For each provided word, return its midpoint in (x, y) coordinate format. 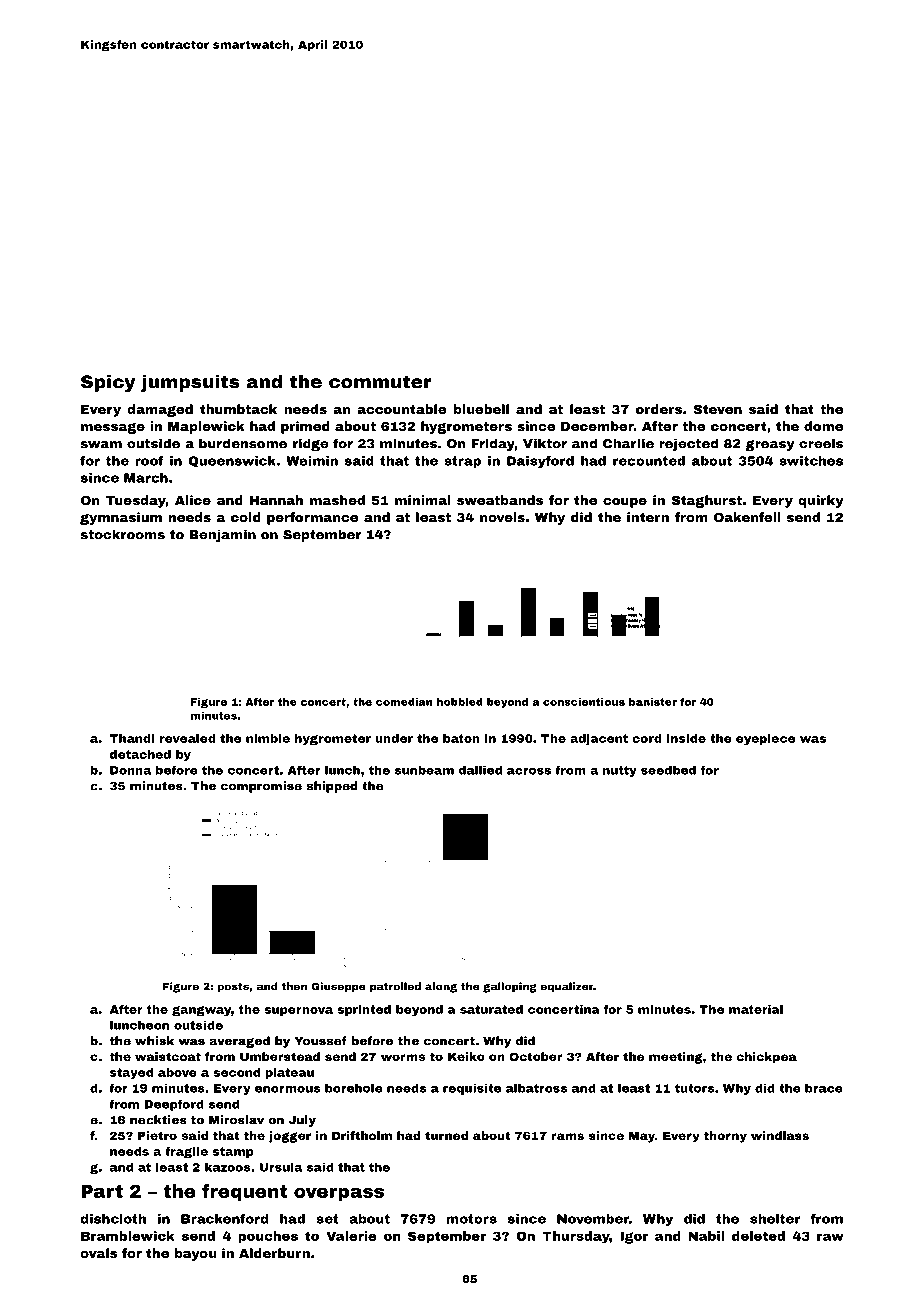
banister (653, 702)
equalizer (566, 987)
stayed (131, 1073)
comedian (404, 702)
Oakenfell (747, 517)
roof (149, 461)
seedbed (668, 770)
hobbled (460, 702)
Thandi (132, 738)
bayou (195, 1254)
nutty (620, 771)
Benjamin (222, 535)
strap (462, 462)
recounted (649, 461)
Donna (131, 770)
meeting (676, 1058)
